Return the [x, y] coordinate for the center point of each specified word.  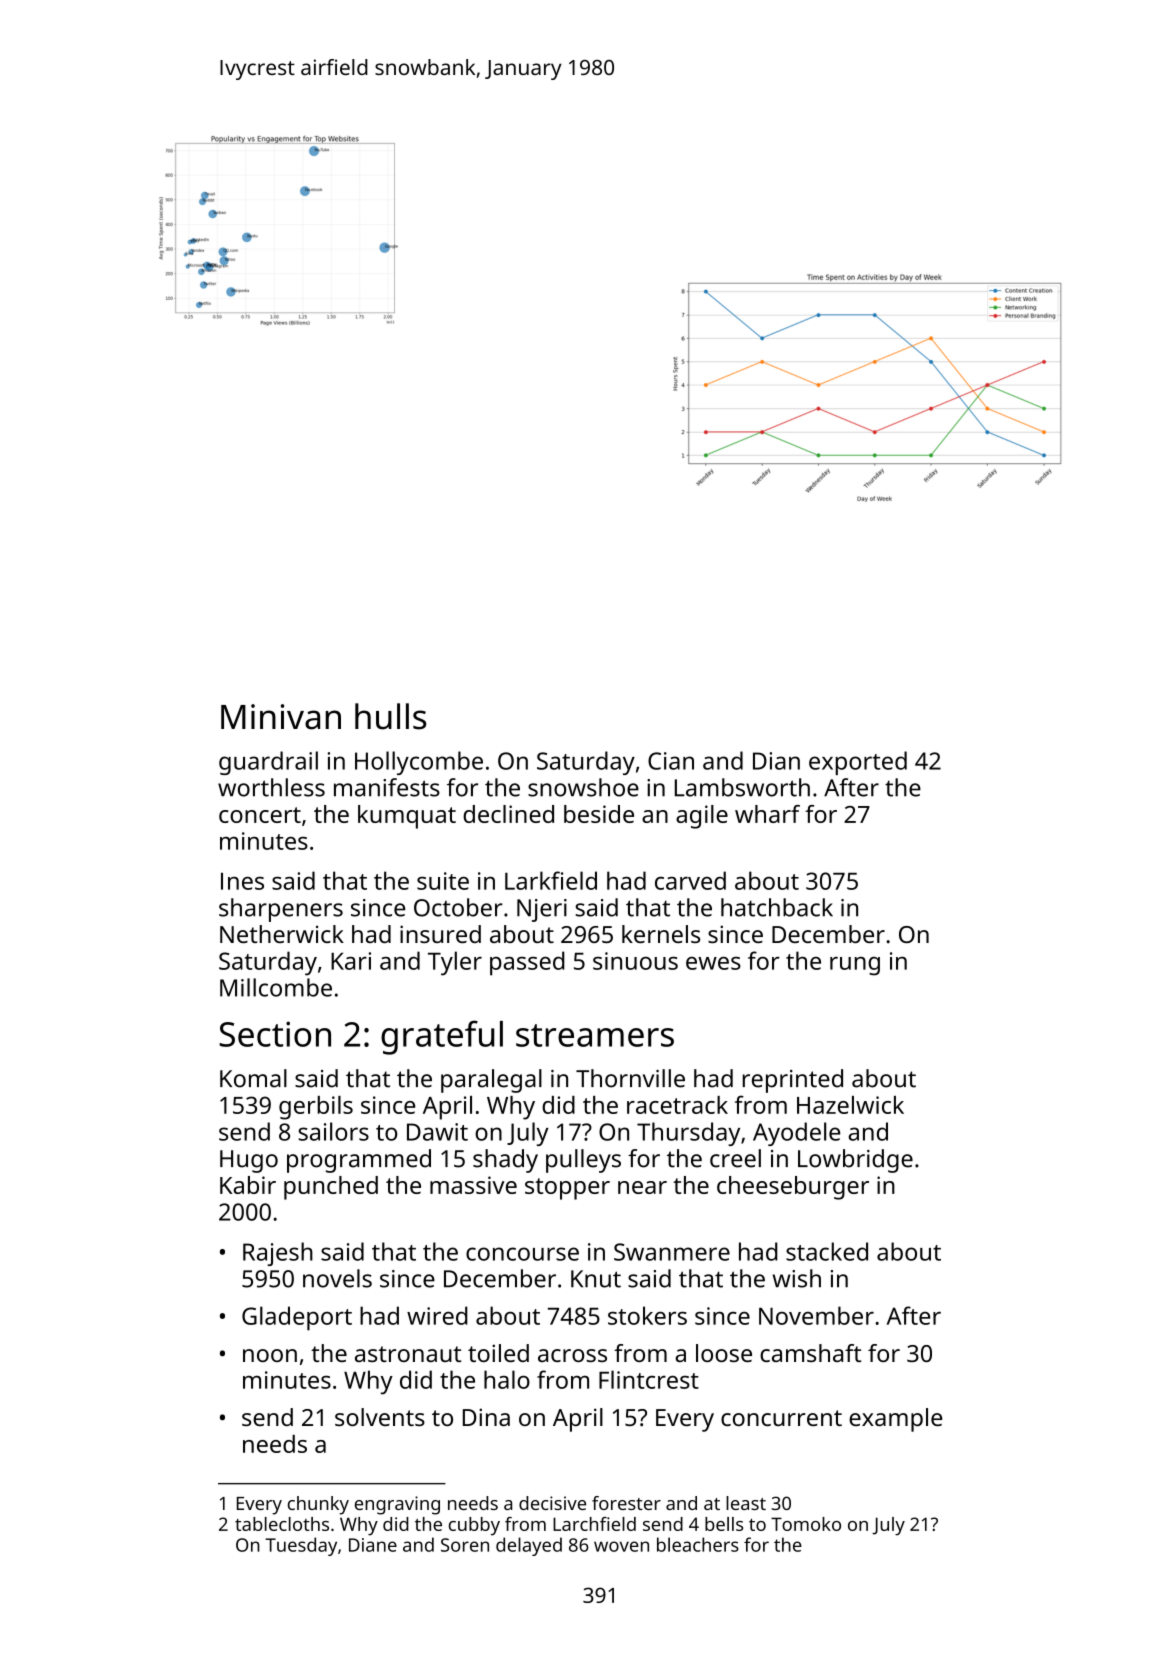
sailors [333, 1131]
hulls [390, 716]
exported [858, 763]
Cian [671, 761]
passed [527, 963]
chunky [318, 1505]
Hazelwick [850, 1105]
